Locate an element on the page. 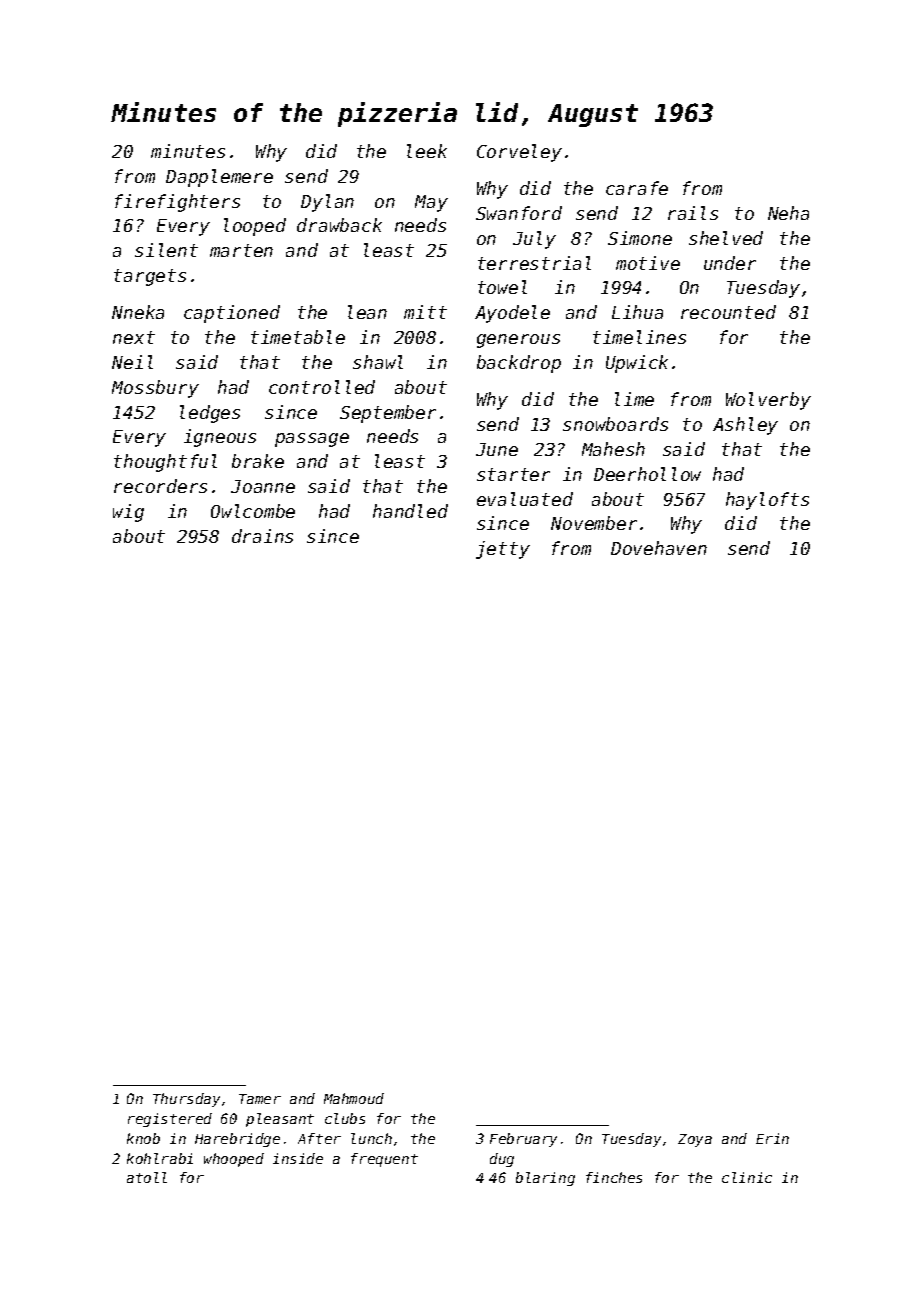 The width and height of the page is (924, 1308). May is located at coordinates (431, 203).
